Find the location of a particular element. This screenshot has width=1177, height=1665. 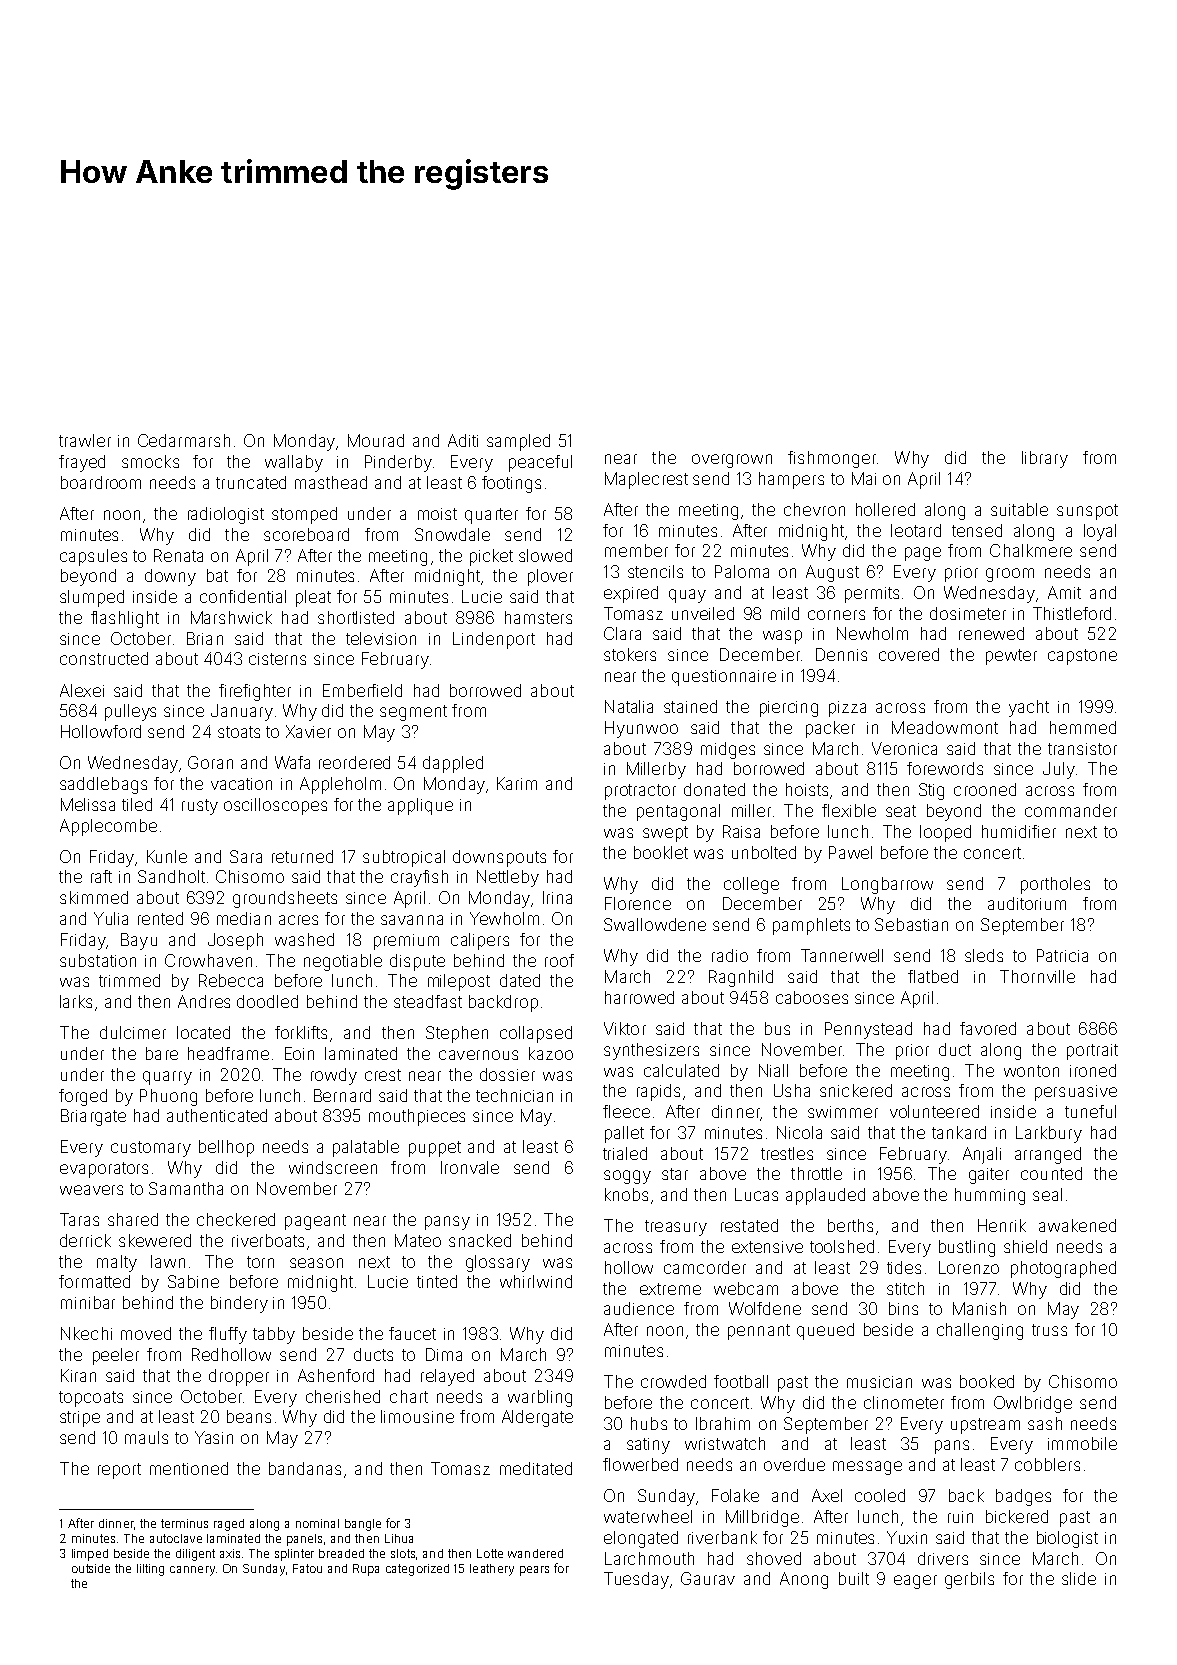

sampled is located at coordinates (518, 442).
